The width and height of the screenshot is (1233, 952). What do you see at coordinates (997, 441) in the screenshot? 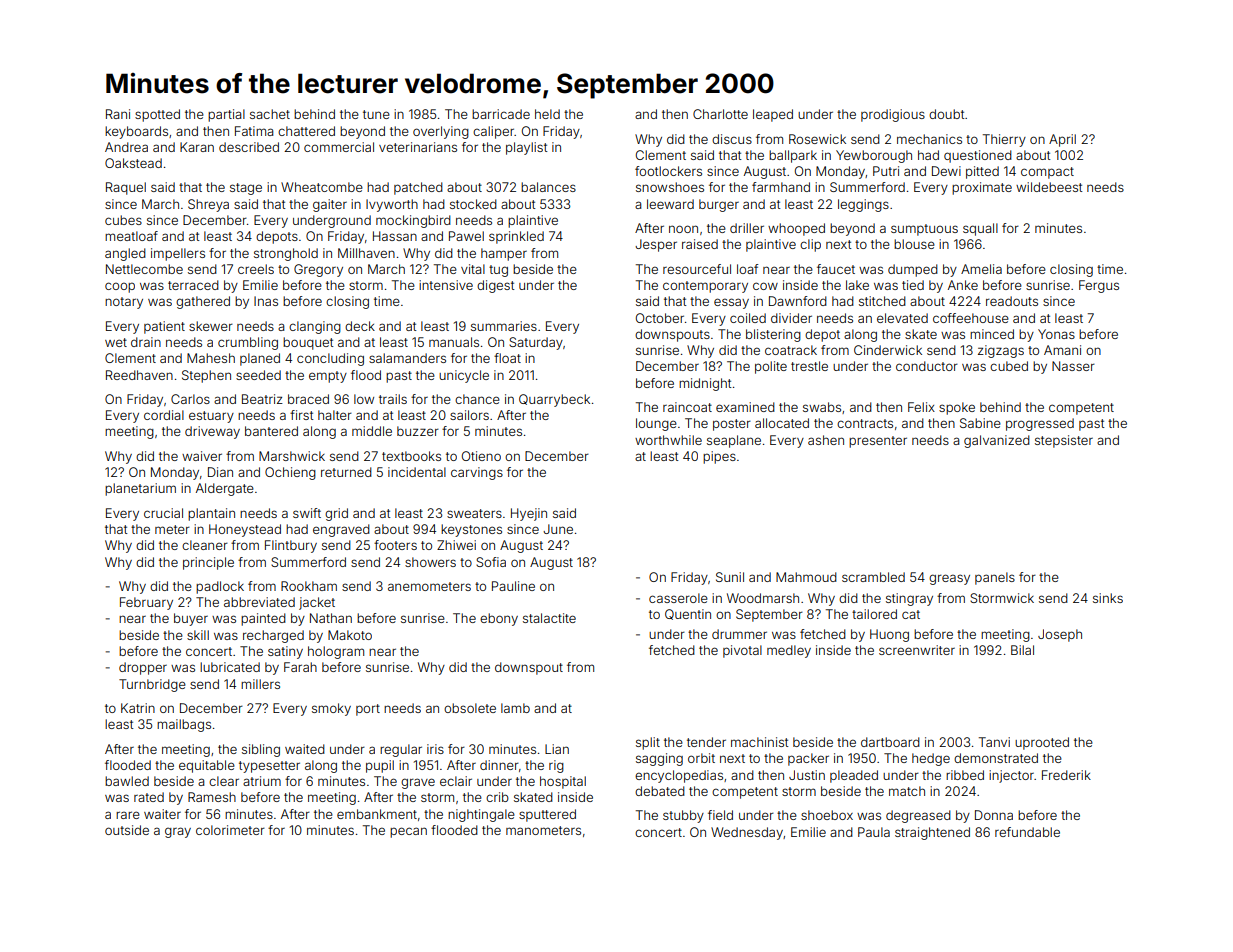
I see `galvanized` at bounding box center [997, 441].
